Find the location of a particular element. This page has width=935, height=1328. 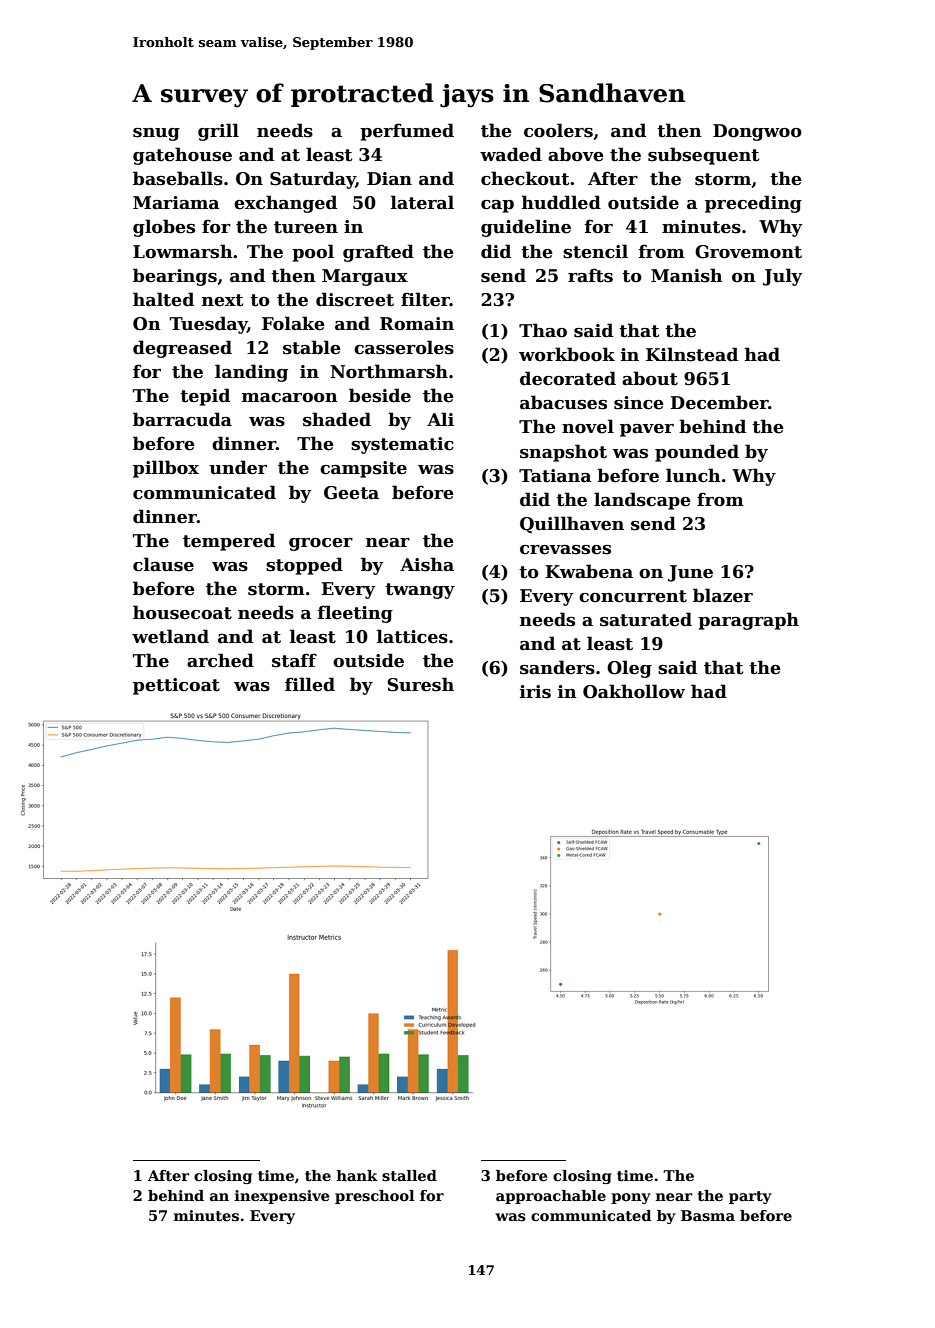

Oakhollow is located at coordinates (634, 691).
